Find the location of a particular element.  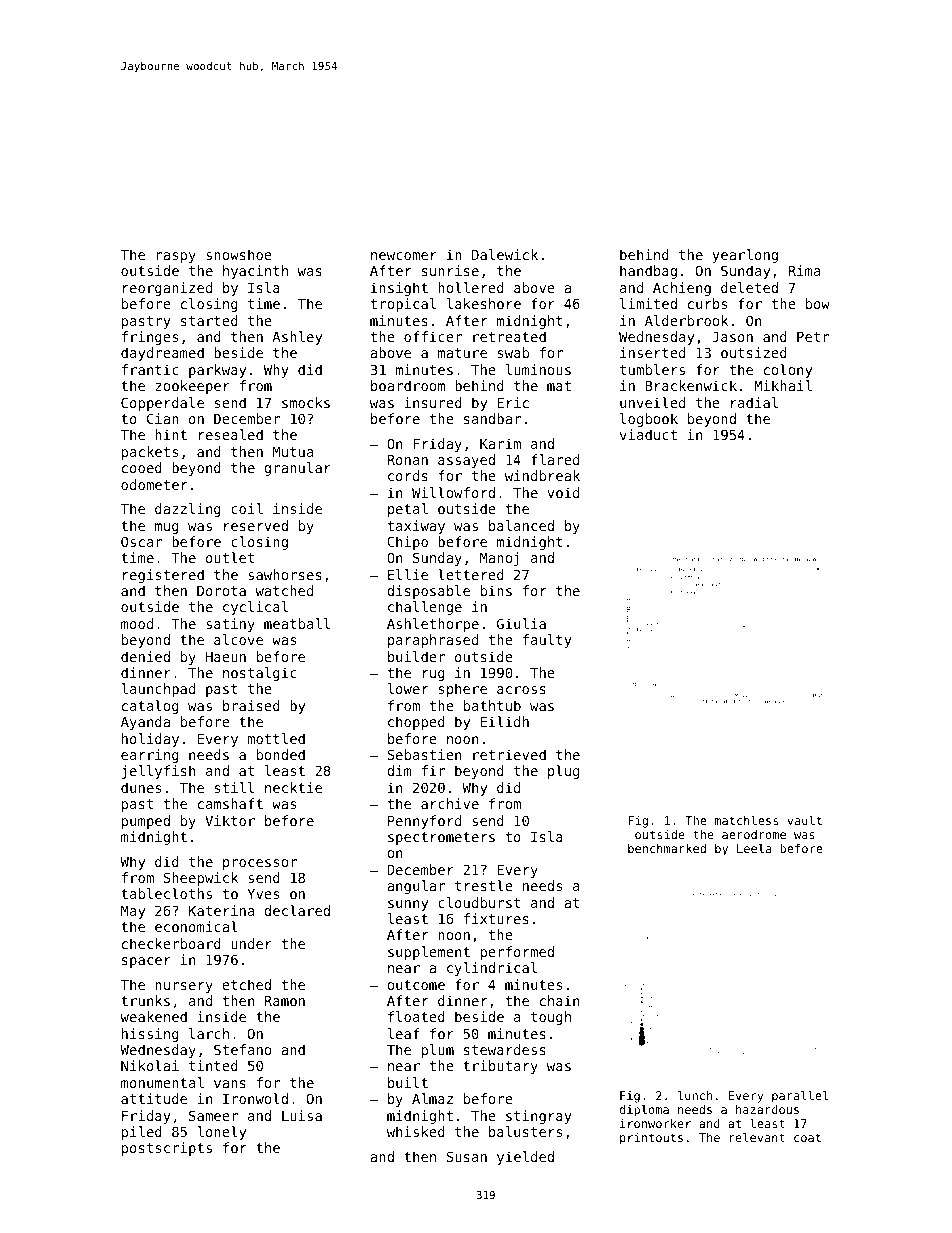

snowshoe is located at coordinates (239, 254).
